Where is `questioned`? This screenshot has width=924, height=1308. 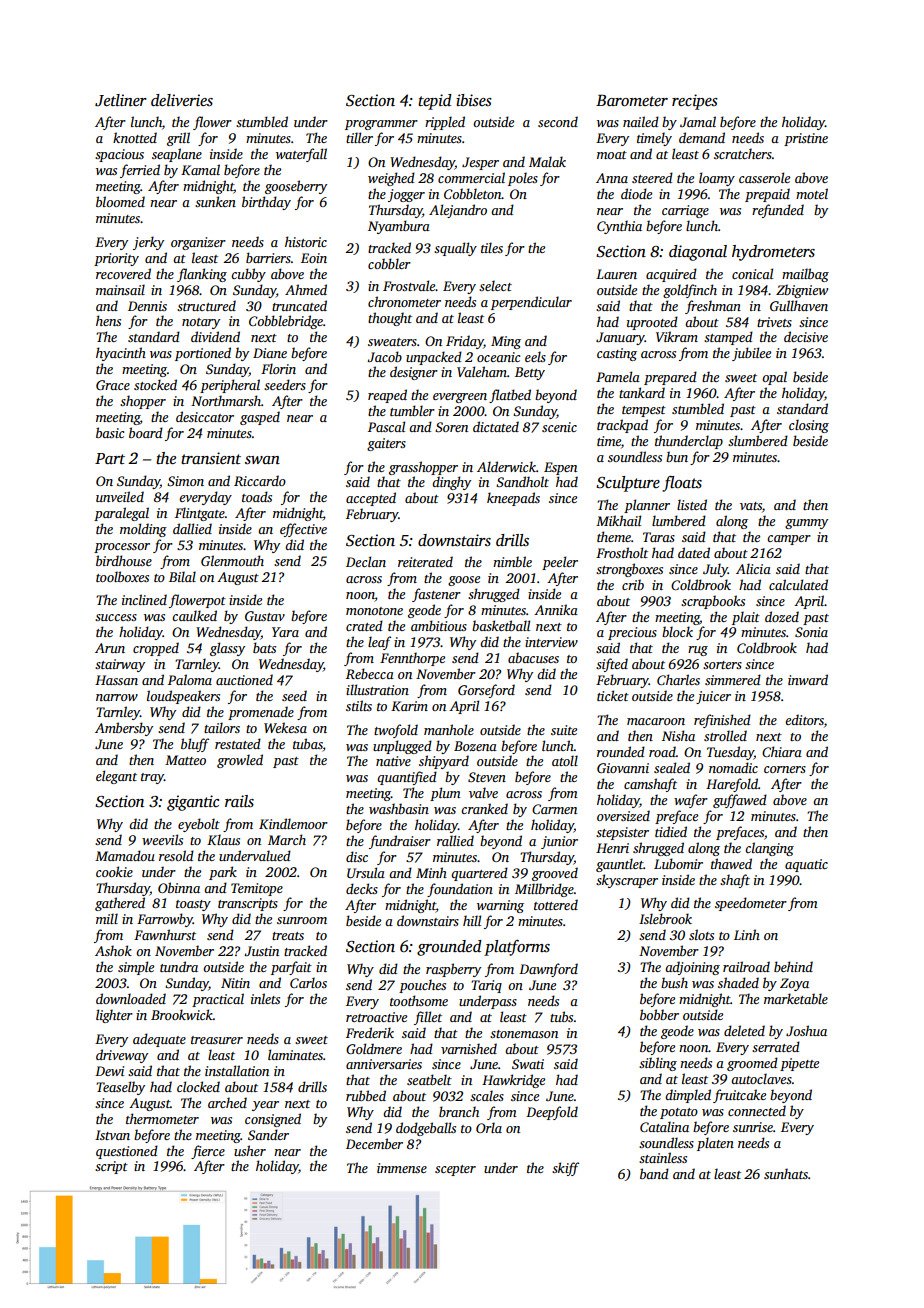
questioned is located at coordinates (127, 1152).
